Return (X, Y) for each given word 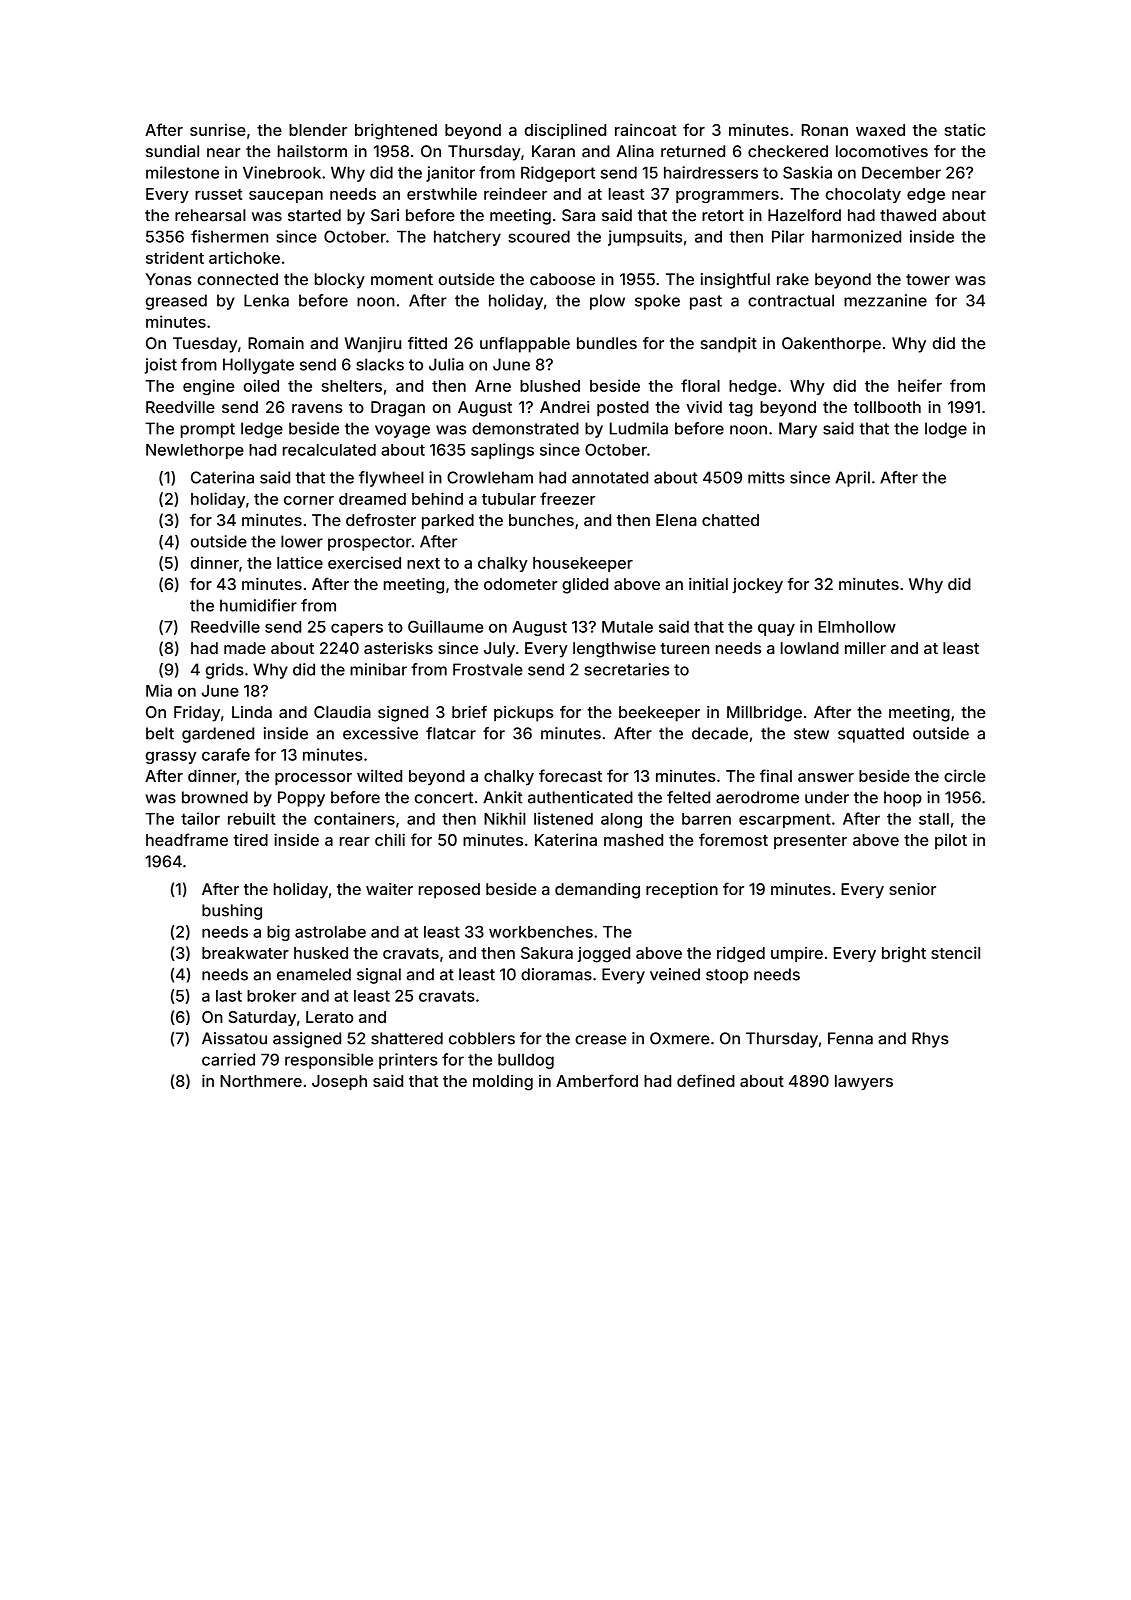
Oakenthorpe (831, 345)
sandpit (728, 345)
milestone (182, 172)
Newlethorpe (195, 451)
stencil (955, 952)
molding (503, 1083)
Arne (493, 386)
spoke (657, 302)
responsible (329, 1061)
